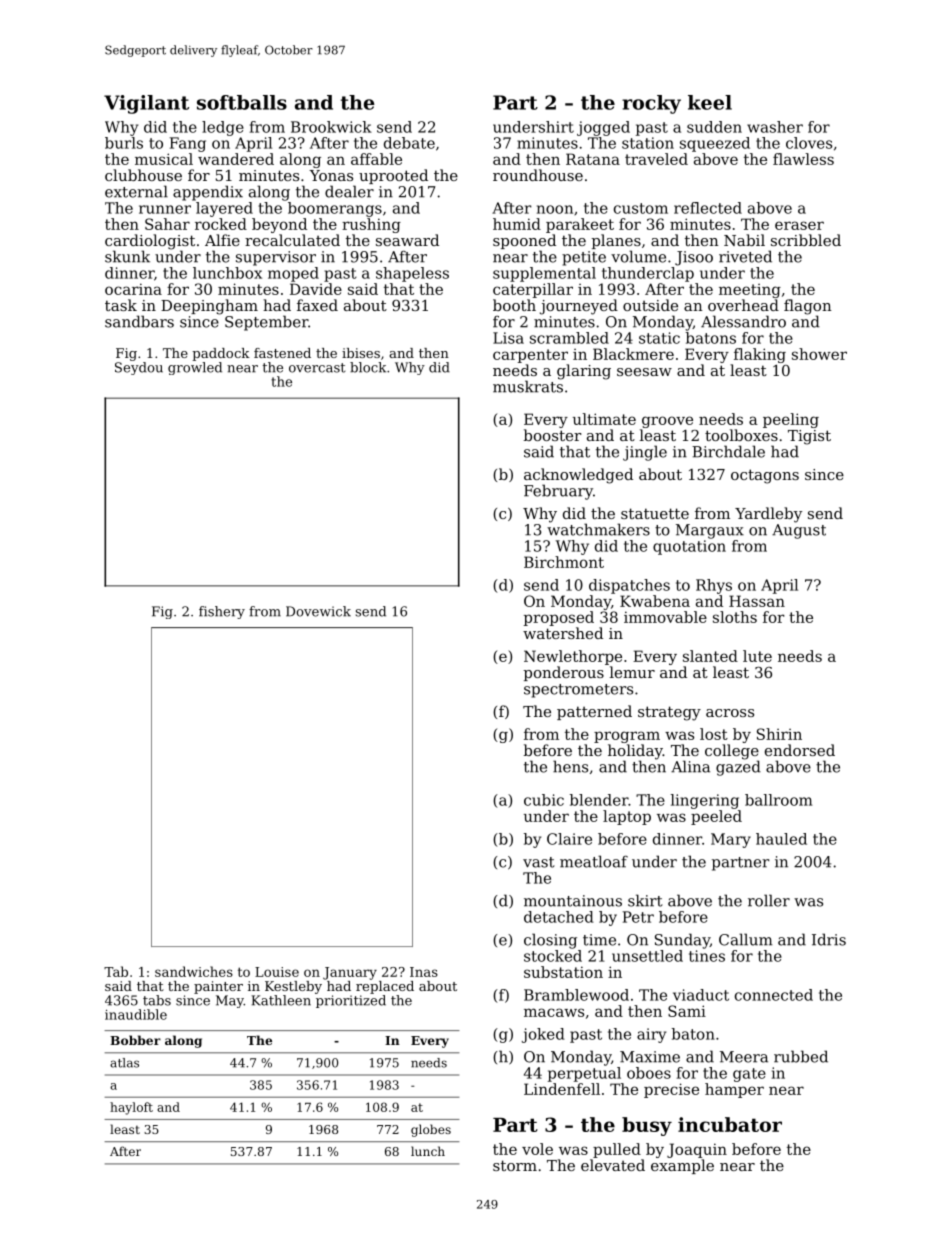  Describe the element at coordinates (791, 420) in the document. I see `peeling` at that location.
